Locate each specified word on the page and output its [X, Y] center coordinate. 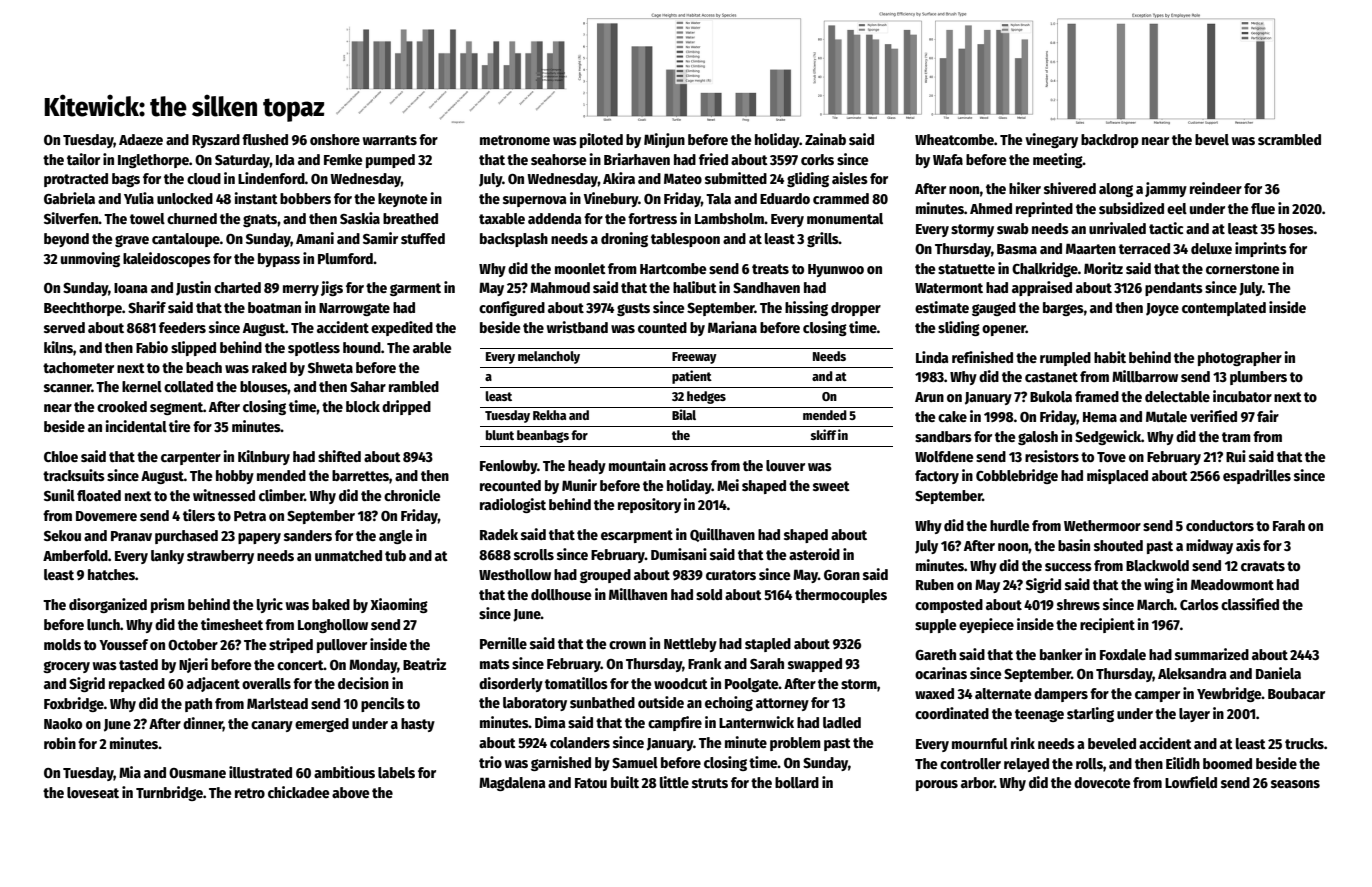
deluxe [1211, 248]
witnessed [224, 495]
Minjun [664, 140]
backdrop [1110, 141]
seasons [1295, 784]
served [64, 327]
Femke [343, 159]
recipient [1107, 625]
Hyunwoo [836, 270]
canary [272, 726]
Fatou [591, 783]
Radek [499, 534]
